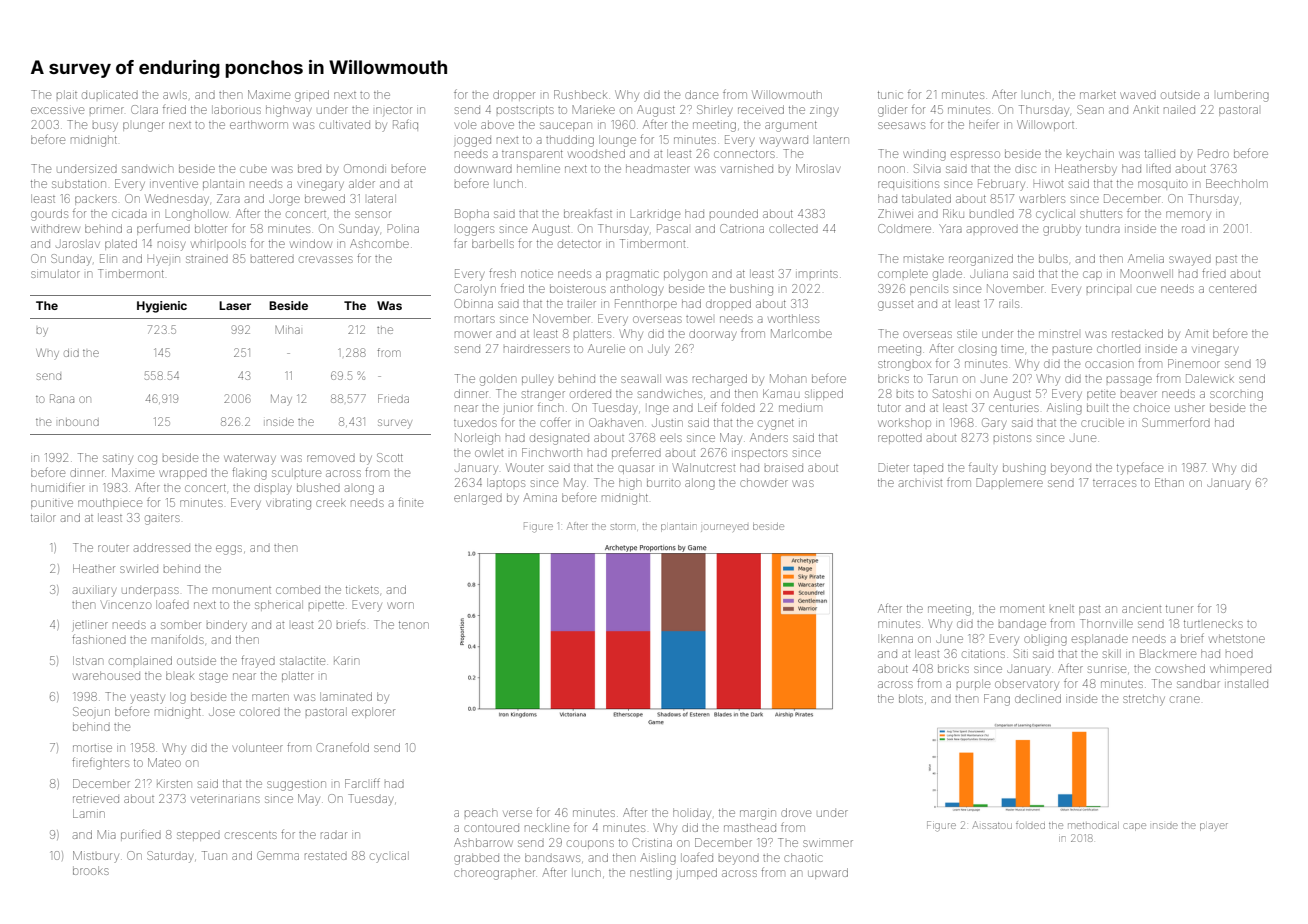 The width and height of the image is (1308, 924). What do you see at coordinates (362, 783) in the image?
I see `Farcliff` at bounding box center [362, 783].
